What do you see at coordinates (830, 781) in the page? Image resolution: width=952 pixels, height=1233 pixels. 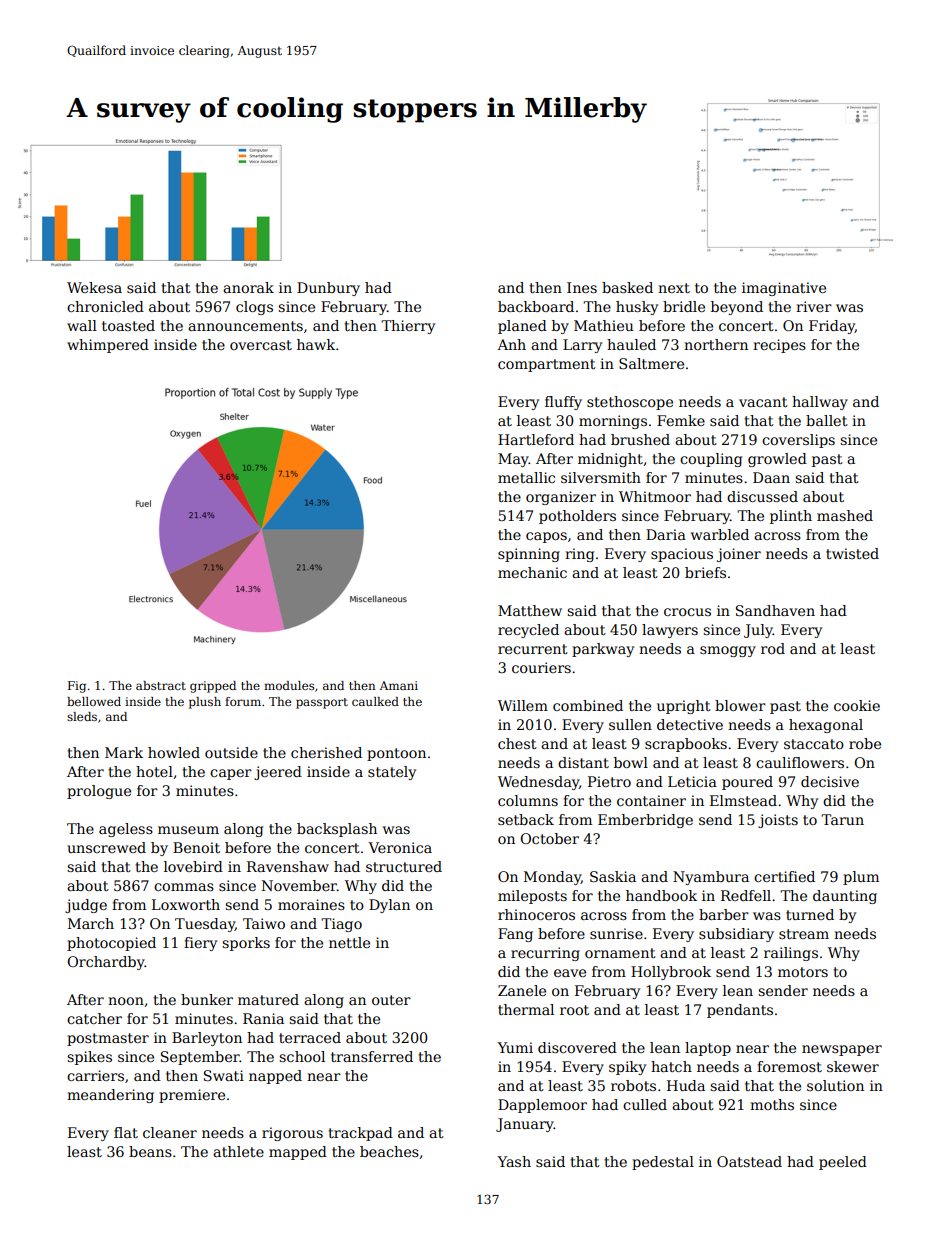 I see `decisive` at bounding box center [830, 781].
